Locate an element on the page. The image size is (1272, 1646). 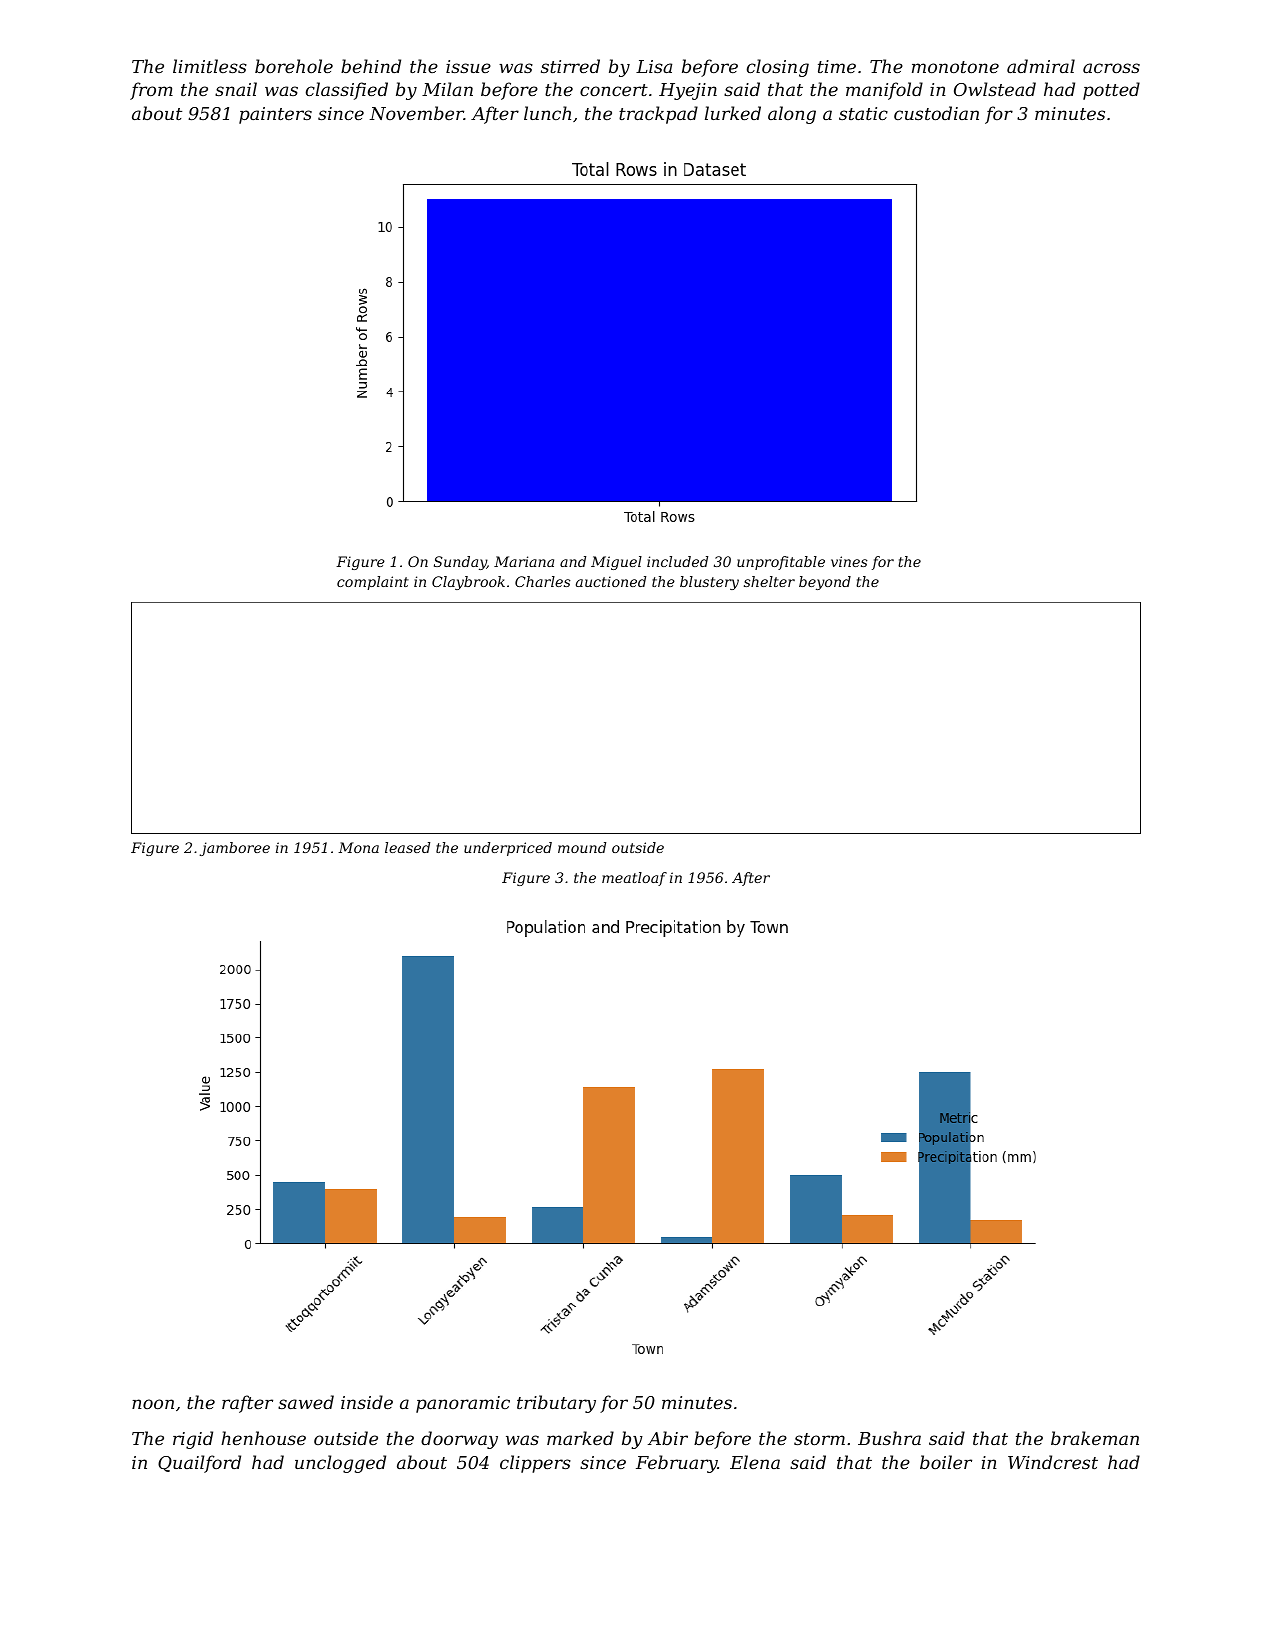
Quailford is located at coordinates (199, 1464).
